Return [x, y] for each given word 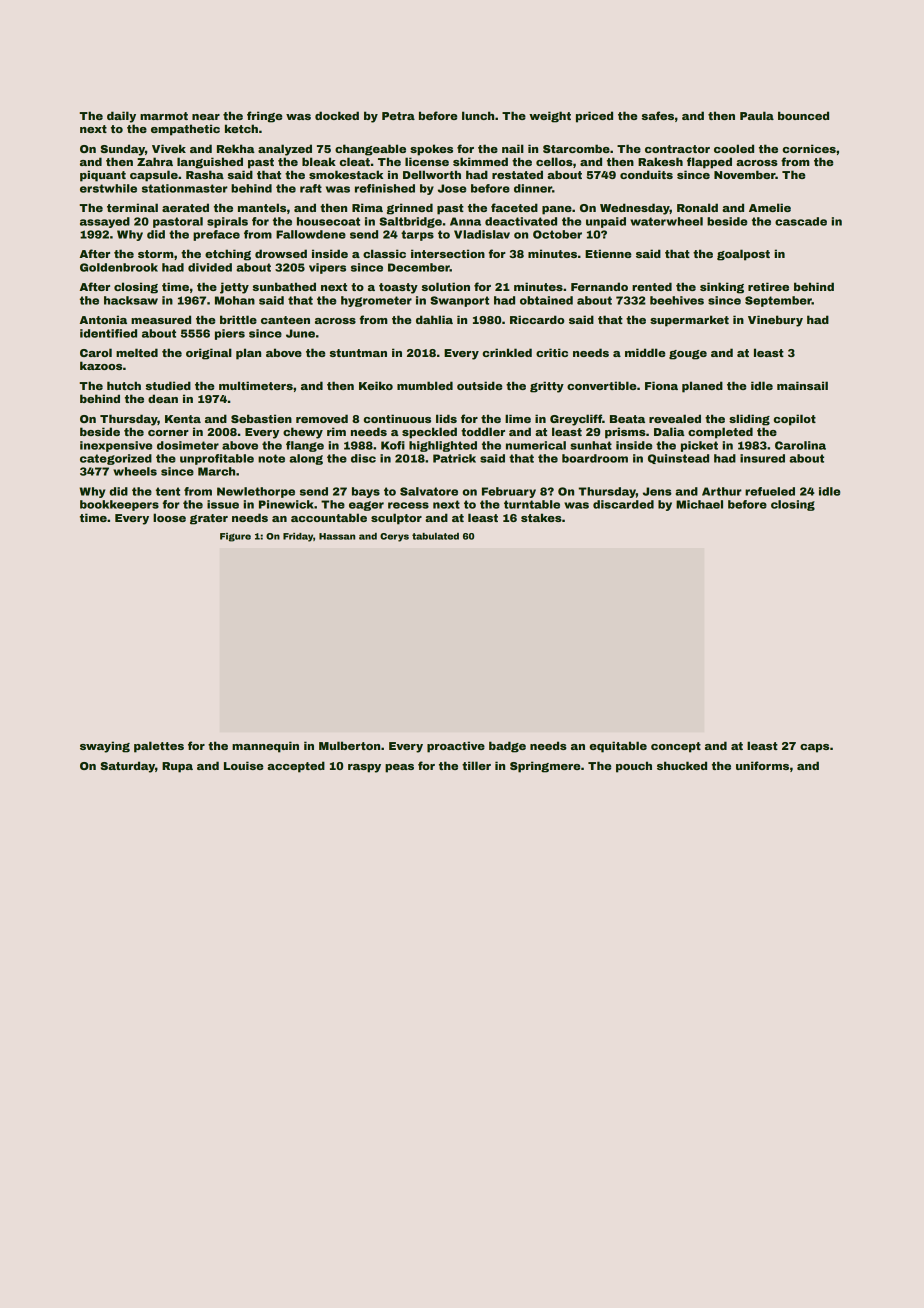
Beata [627, 419]
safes [658, 115]
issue [223, 504]
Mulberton [349, 745]
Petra [398, 116]
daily [121, 117]
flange [305, 446]
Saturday [128, 767]
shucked [682, 765]
